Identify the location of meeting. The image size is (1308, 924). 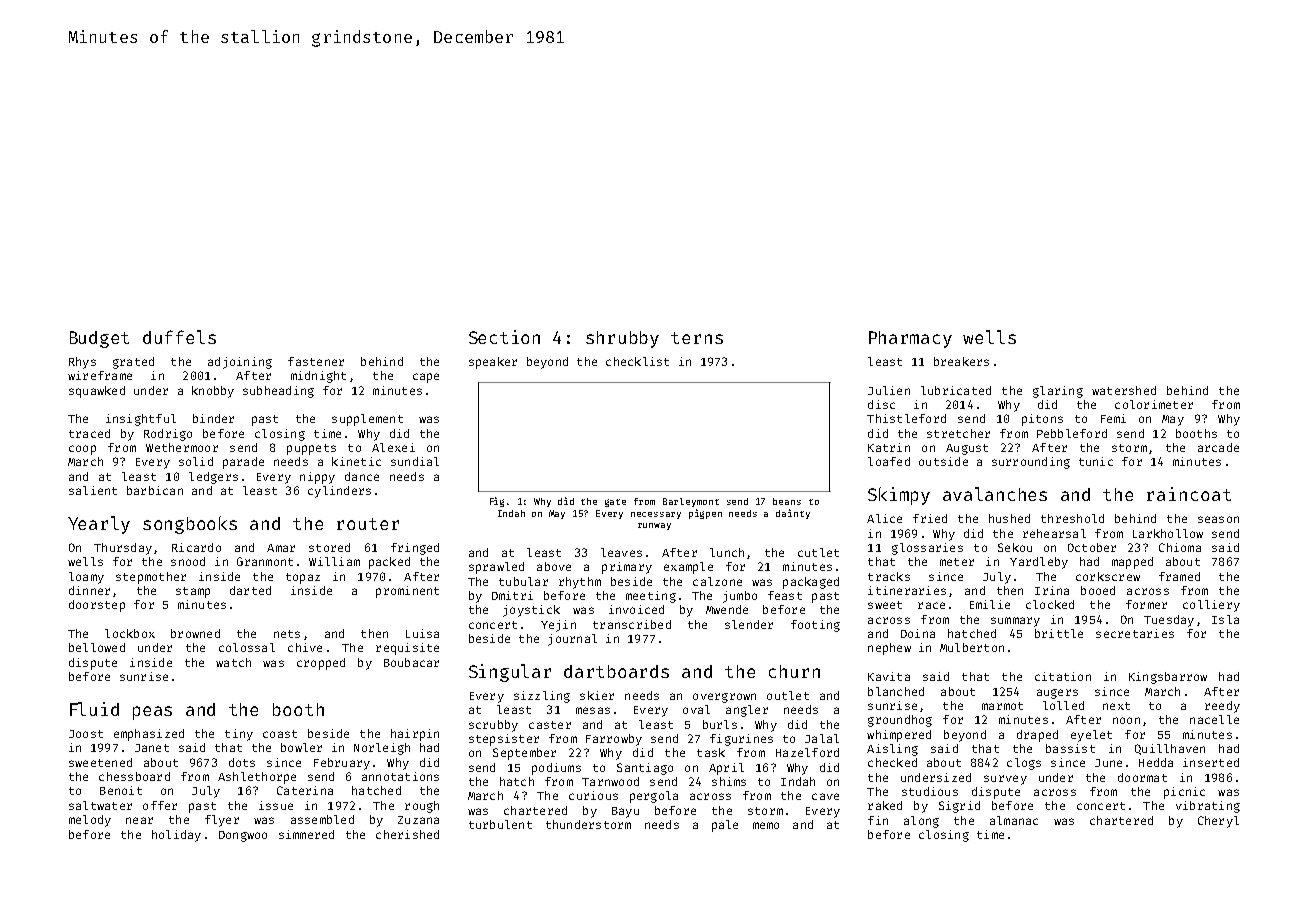
(651, 597).
